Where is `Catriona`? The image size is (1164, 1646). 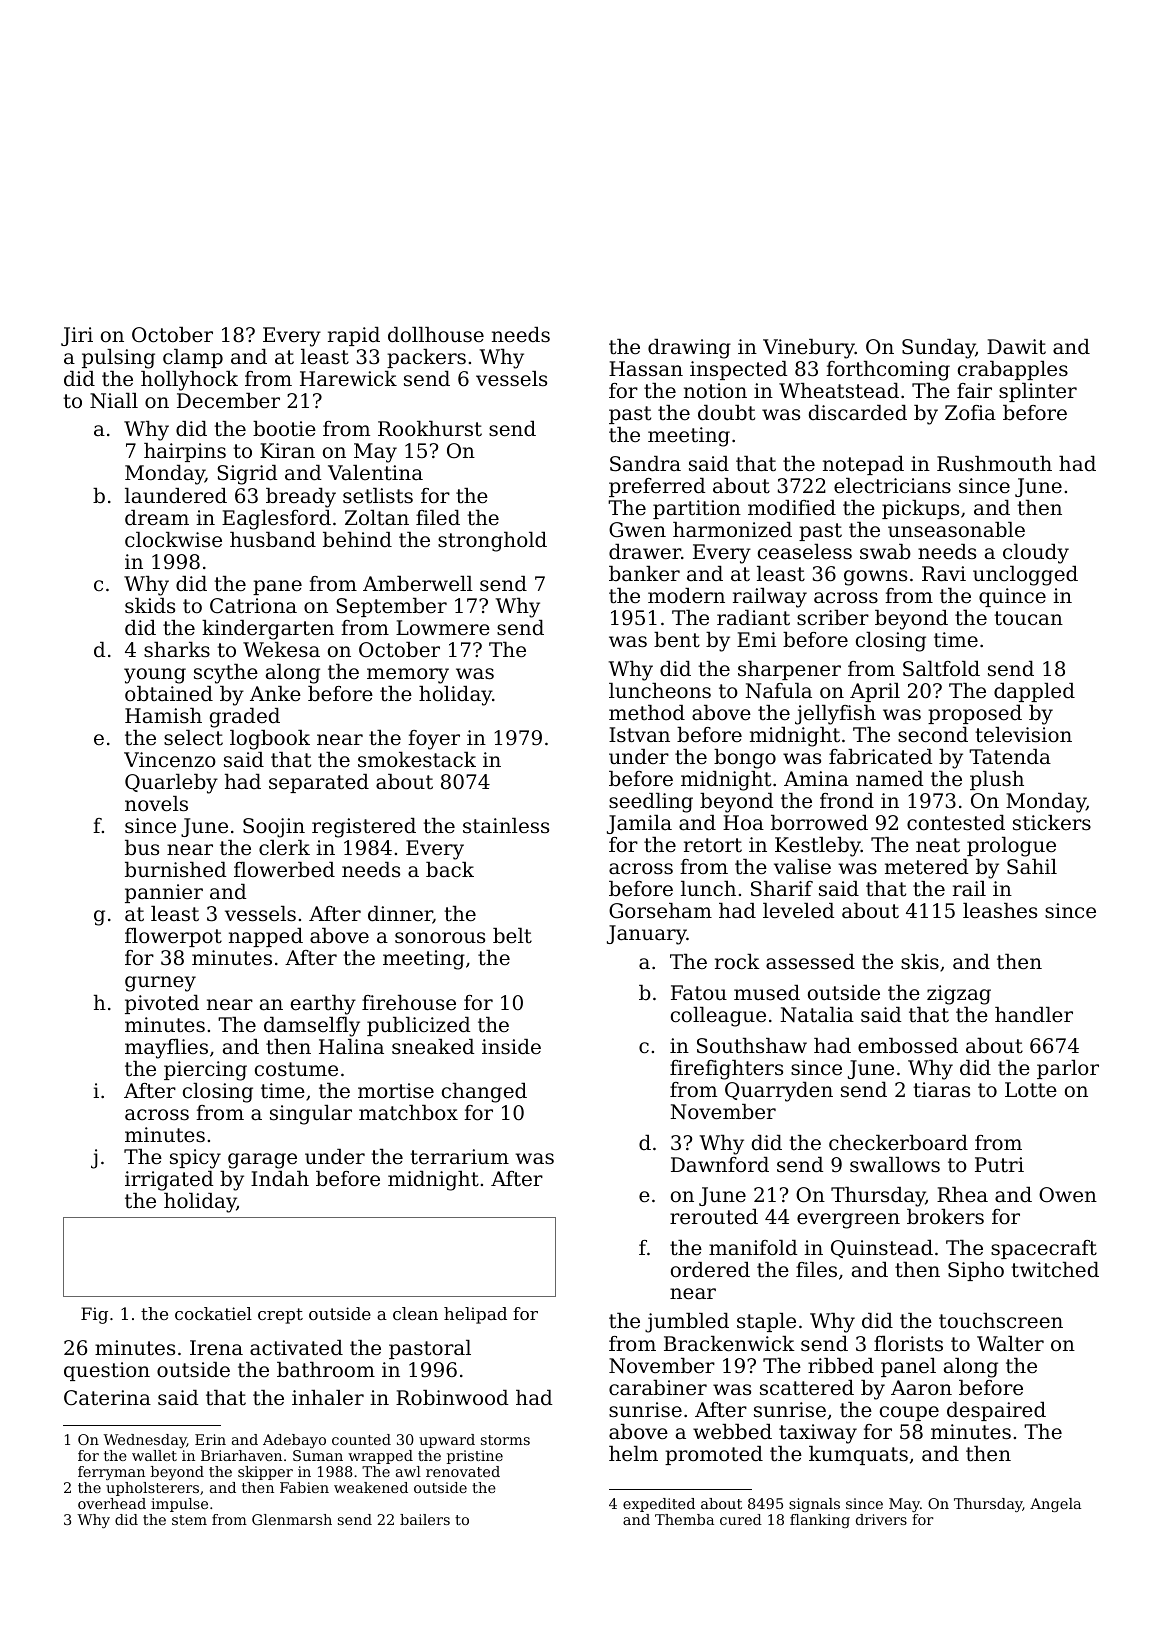
Catriona is located at coordinates (253, 606).
